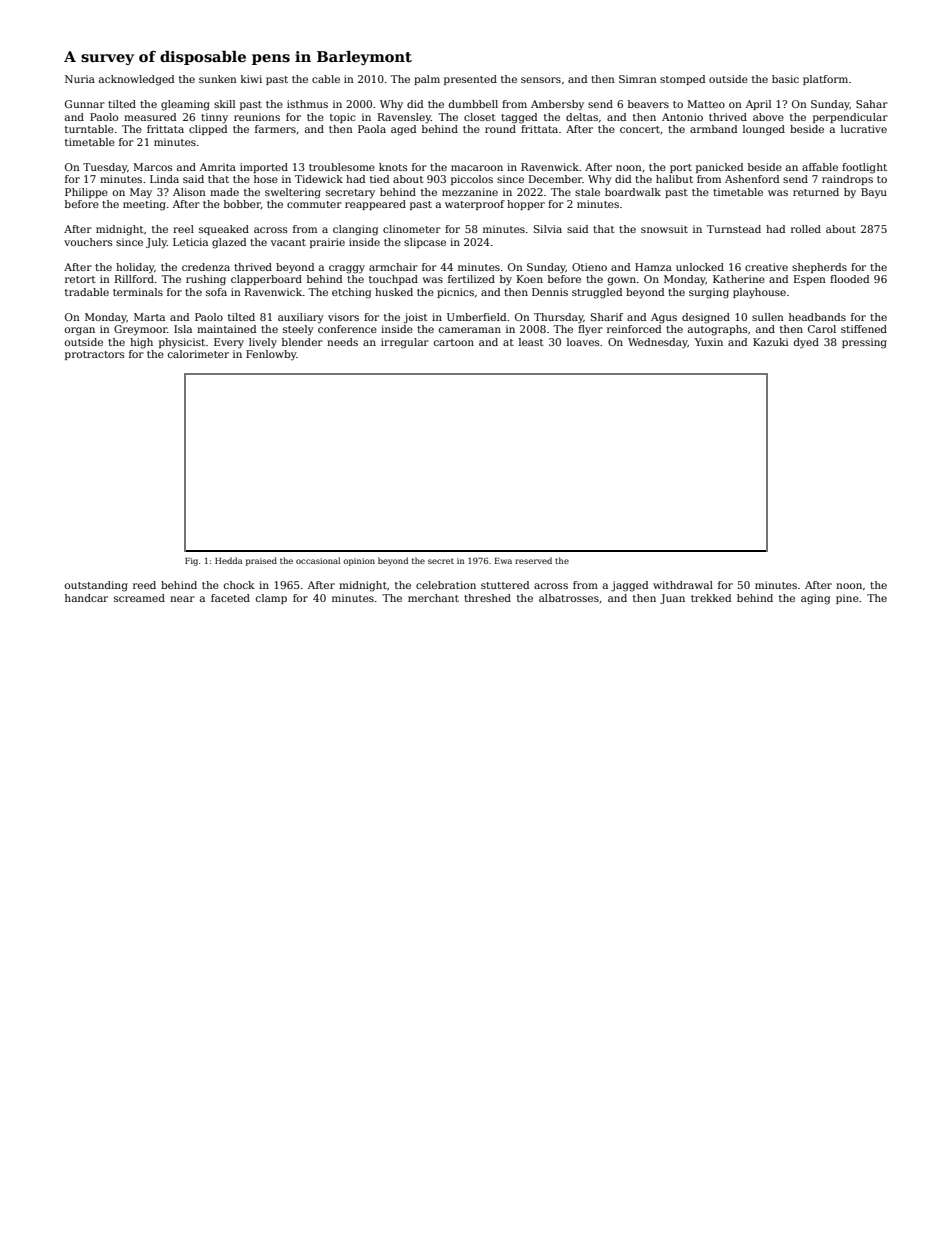 The width and height of the document is (952, 1233). Describe the element at coordinates (864, 343) in the document. I see `pressing` at that location.
